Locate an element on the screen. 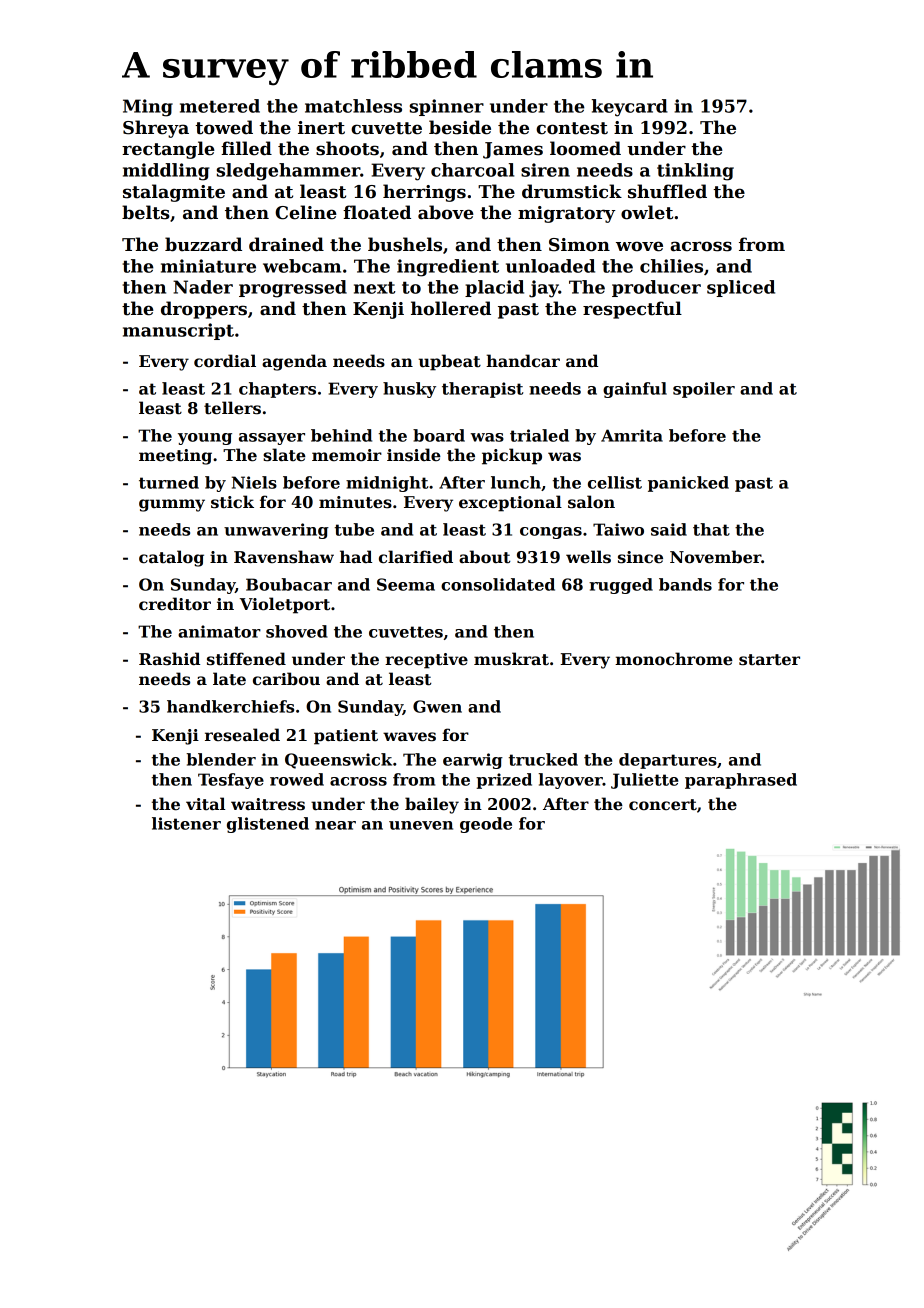 The image size is (924, 1308). hollered is located at coordinates (451, 308).
